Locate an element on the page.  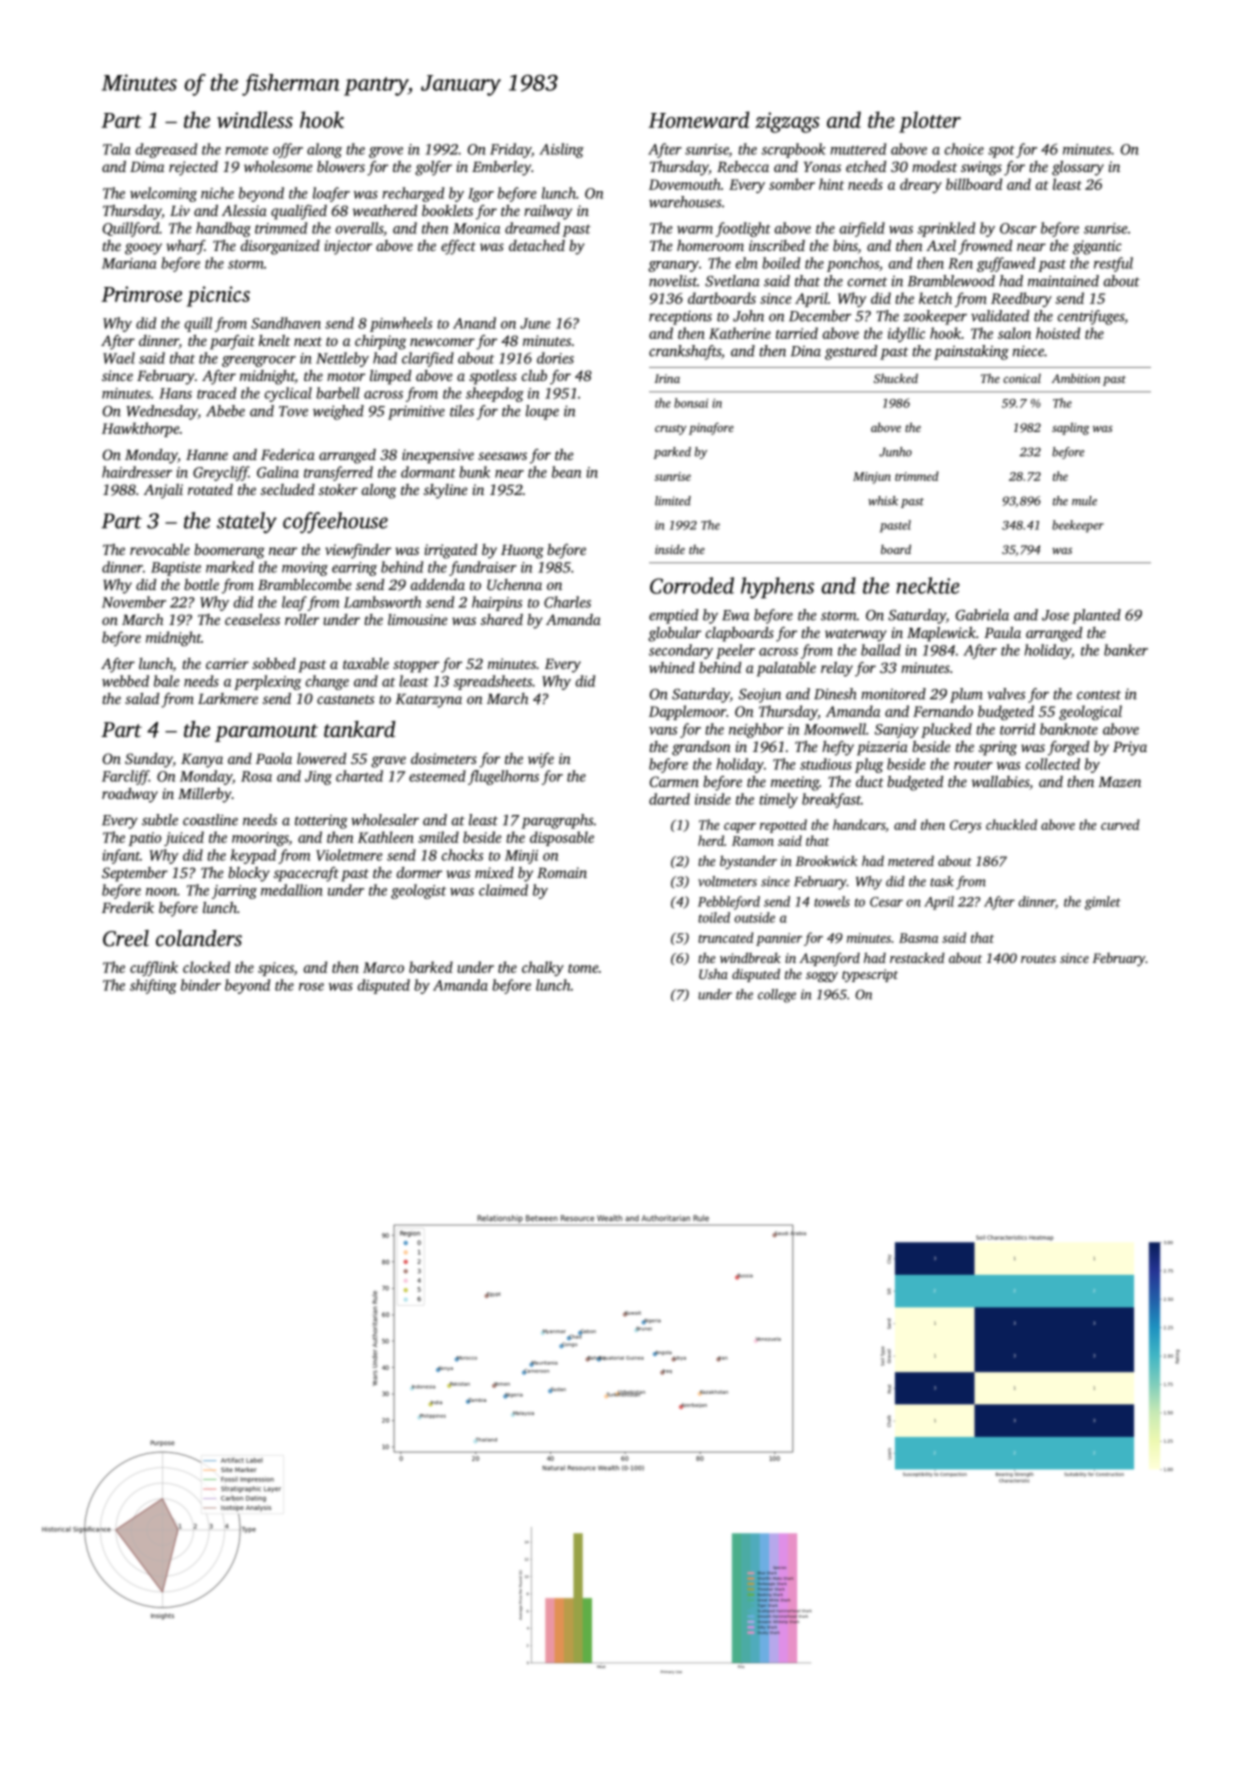
Ramon is located at coordinates (753, 841).
